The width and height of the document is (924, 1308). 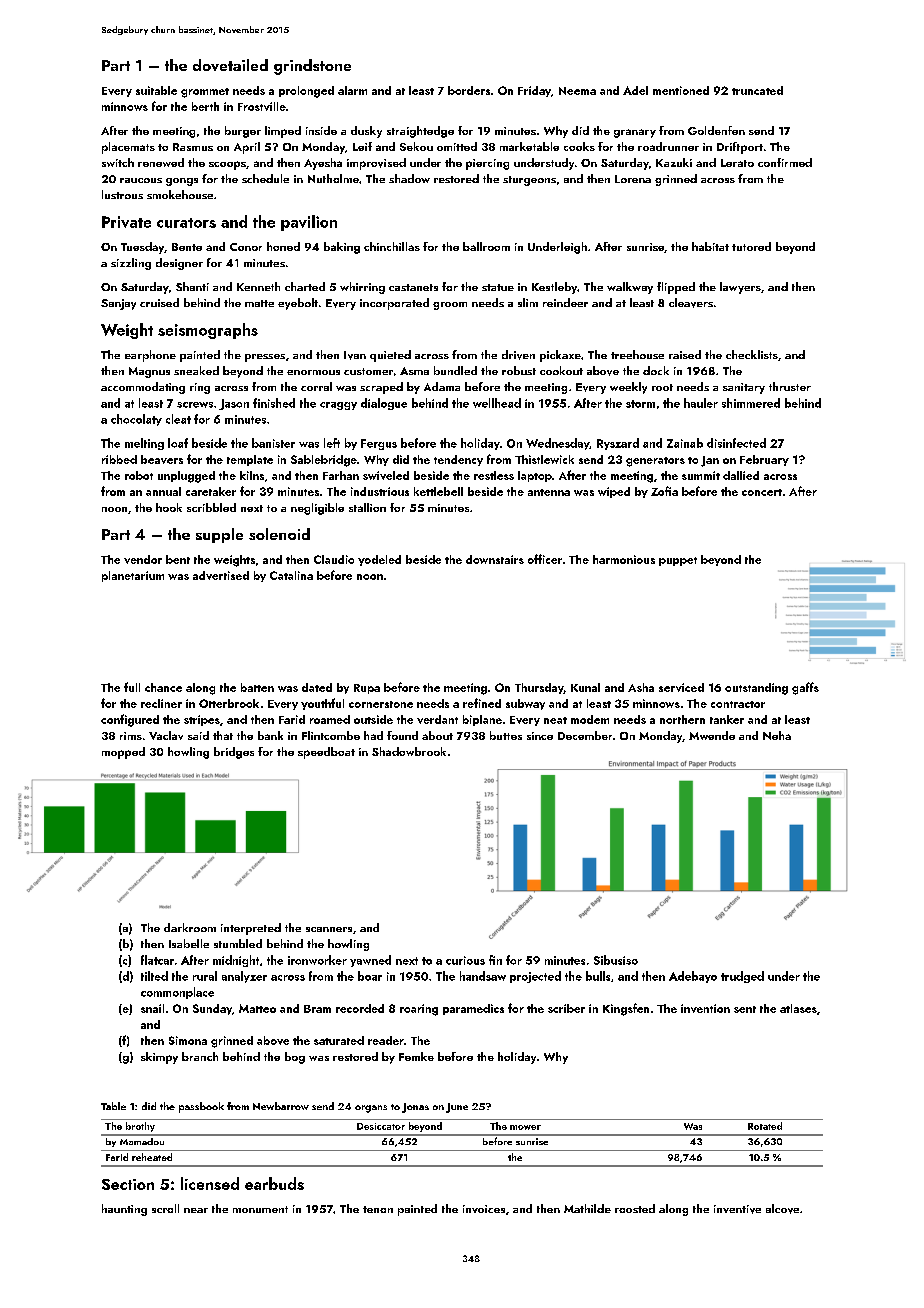 I want to click on Rasmus, so click(x=193, y=147).
